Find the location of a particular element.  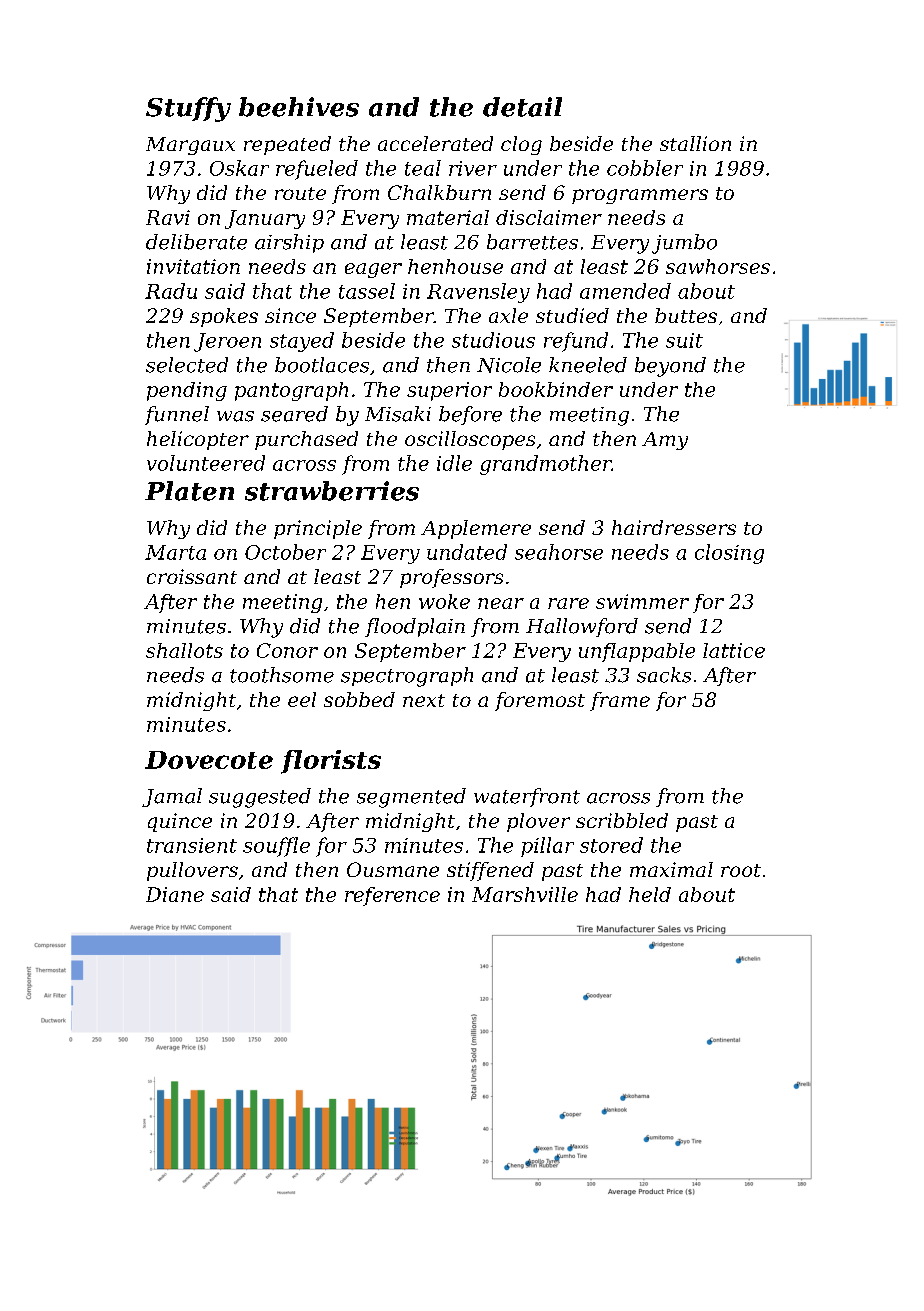

Platen is located at coordinates (189, 491).
